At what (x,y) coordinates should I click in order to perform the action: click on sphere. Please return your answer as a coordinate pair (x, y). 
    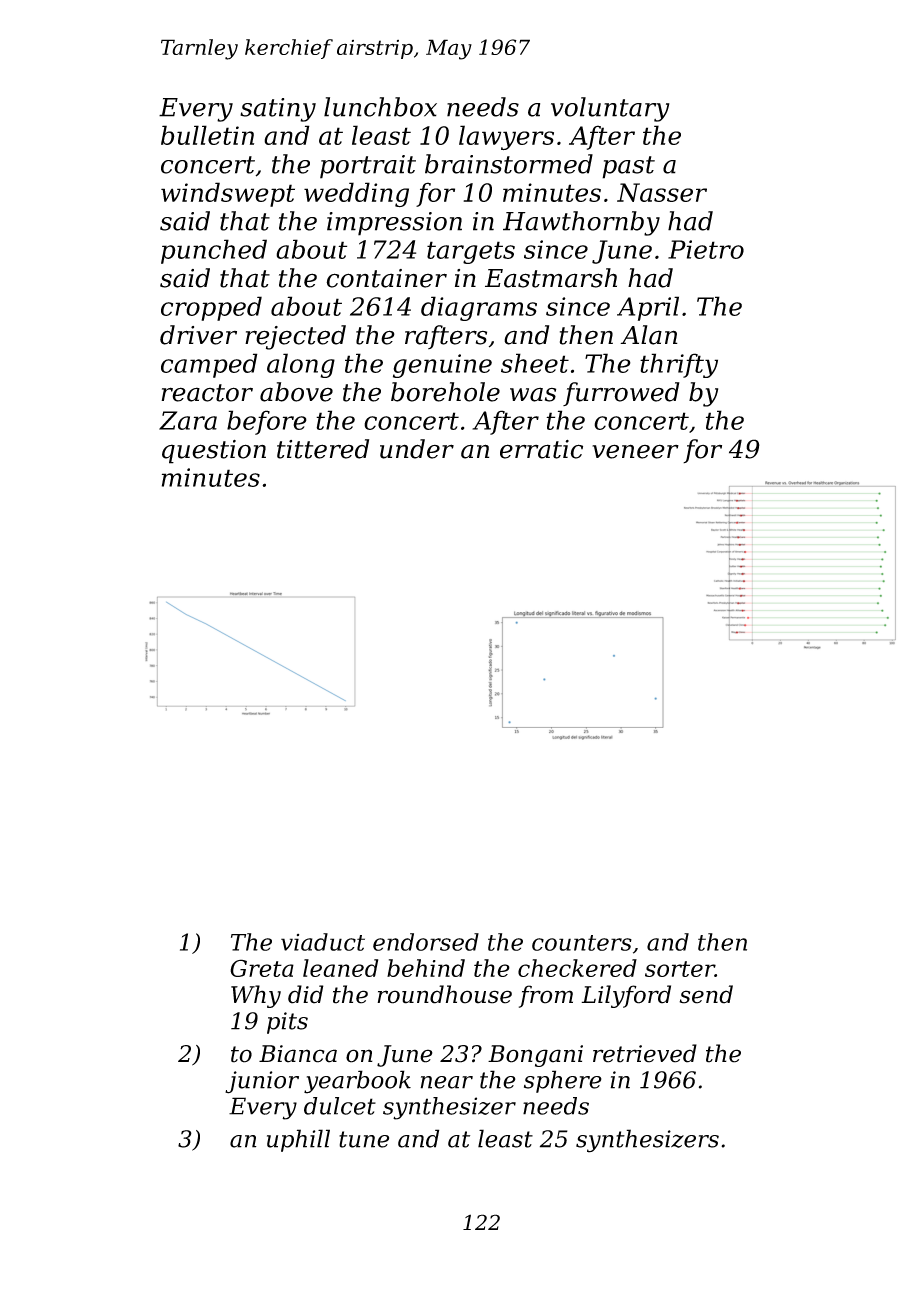
    Looking at the image, I should click on (563, 1081).
